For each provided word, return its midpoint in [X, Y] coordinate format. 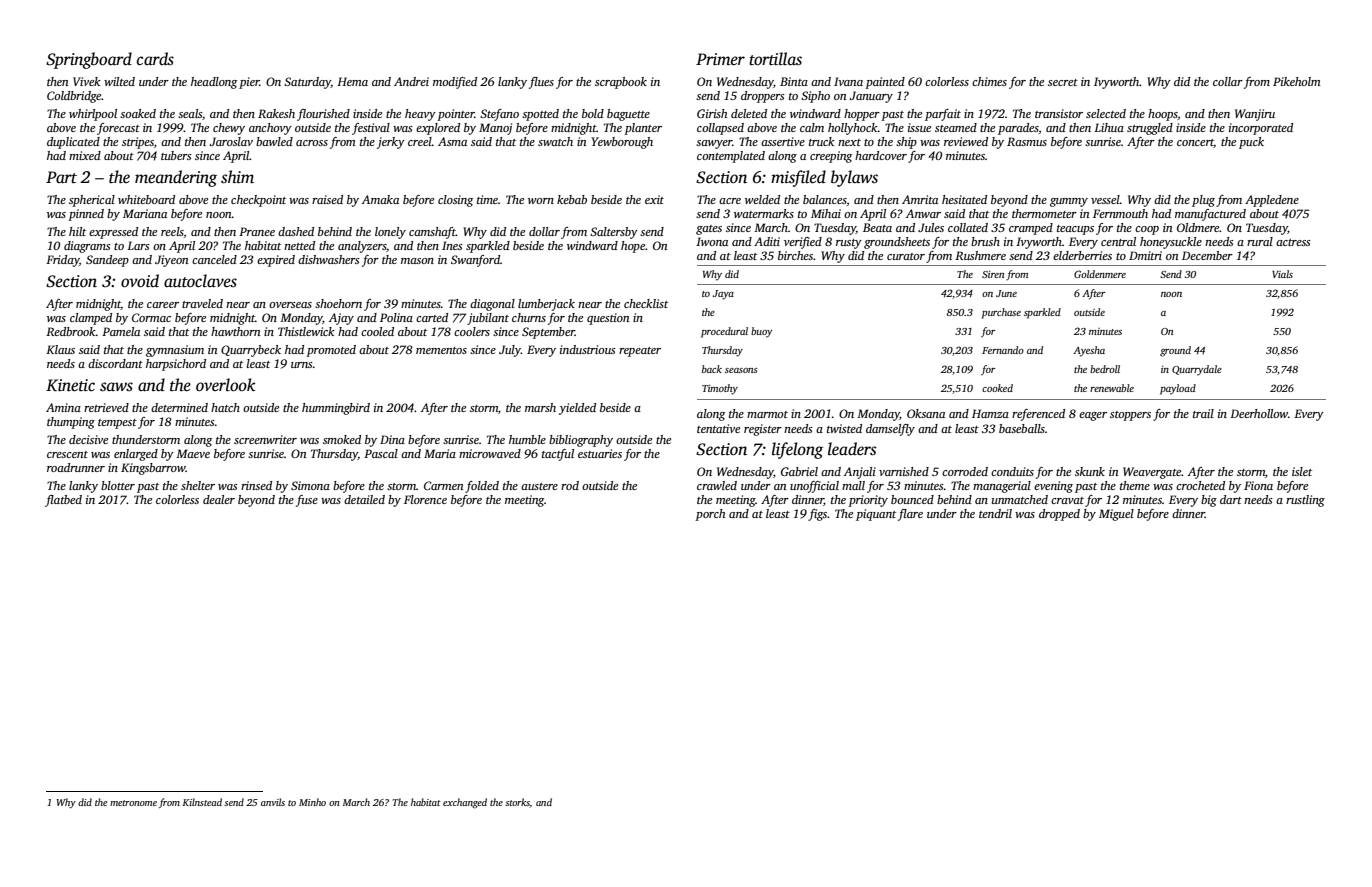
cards [155, 59]
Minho [312, 802]
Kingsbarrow [153, 469]
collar [1228, 81]
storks [517, 802]
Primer [720, 59]
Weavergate [1152, 473]
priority [868, 501]
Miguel [1116, 515]
